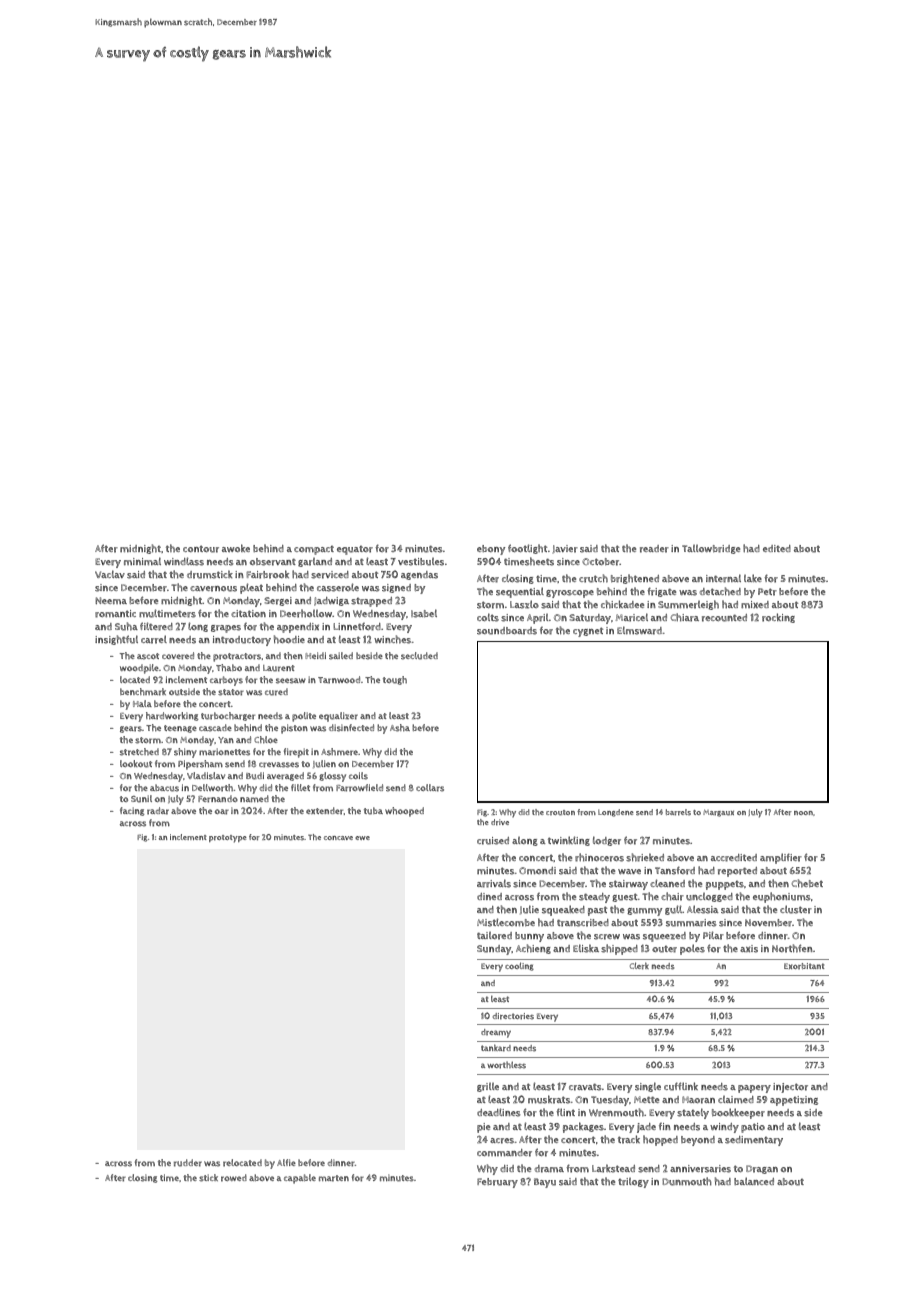  Describe the element at coordinates (116, 640) in the page. I see `insightful` at that location.
